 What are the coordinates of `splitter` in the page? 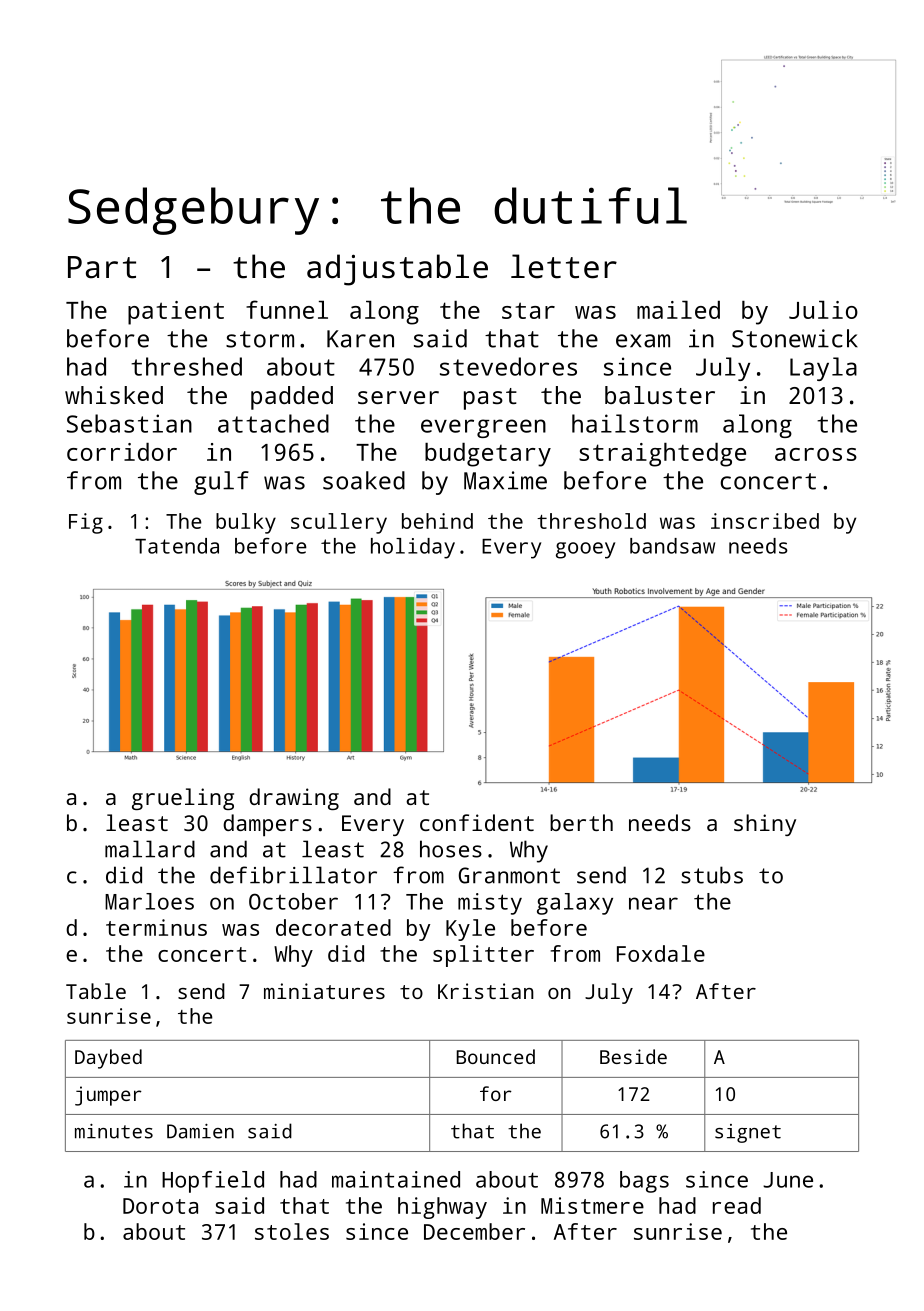 It's located at (483, 956).
